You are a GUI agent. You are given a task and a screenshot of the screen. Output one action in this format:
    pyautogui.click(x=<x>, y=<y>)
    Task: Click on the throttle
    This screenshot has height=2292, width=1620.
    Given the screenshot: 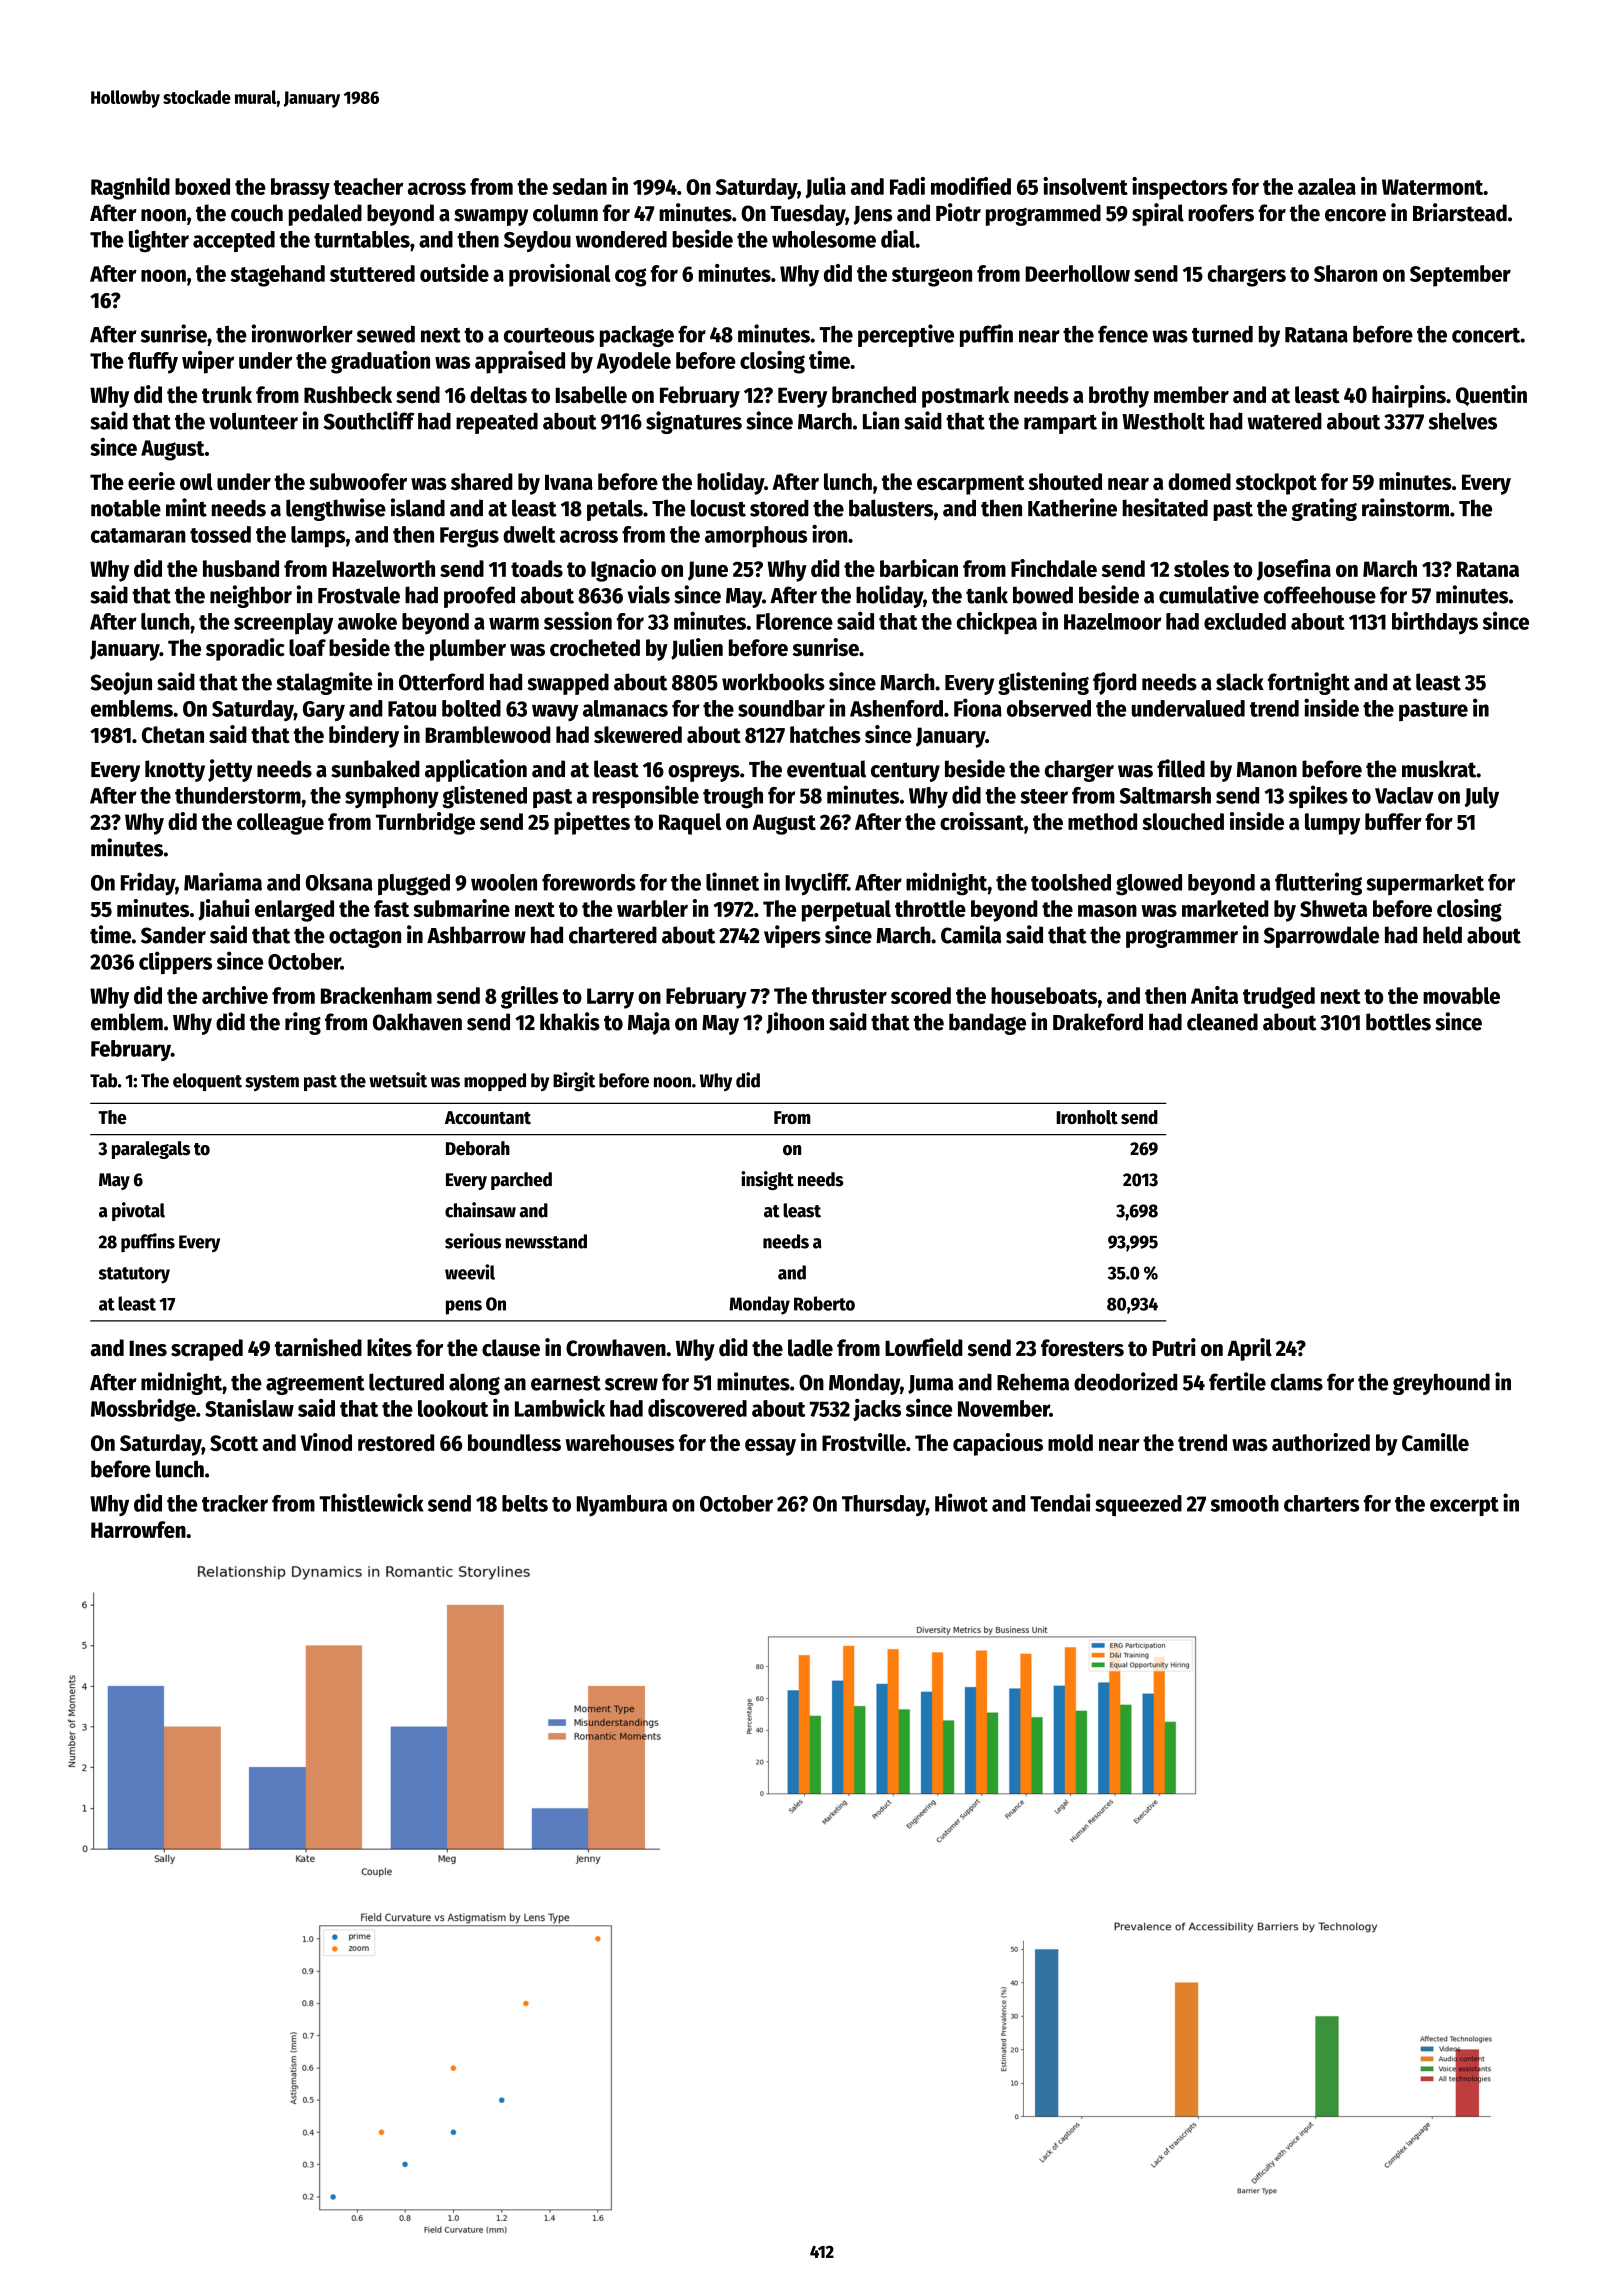 What is the action you would take?
    pyautogui.click(x=930, y=908)
